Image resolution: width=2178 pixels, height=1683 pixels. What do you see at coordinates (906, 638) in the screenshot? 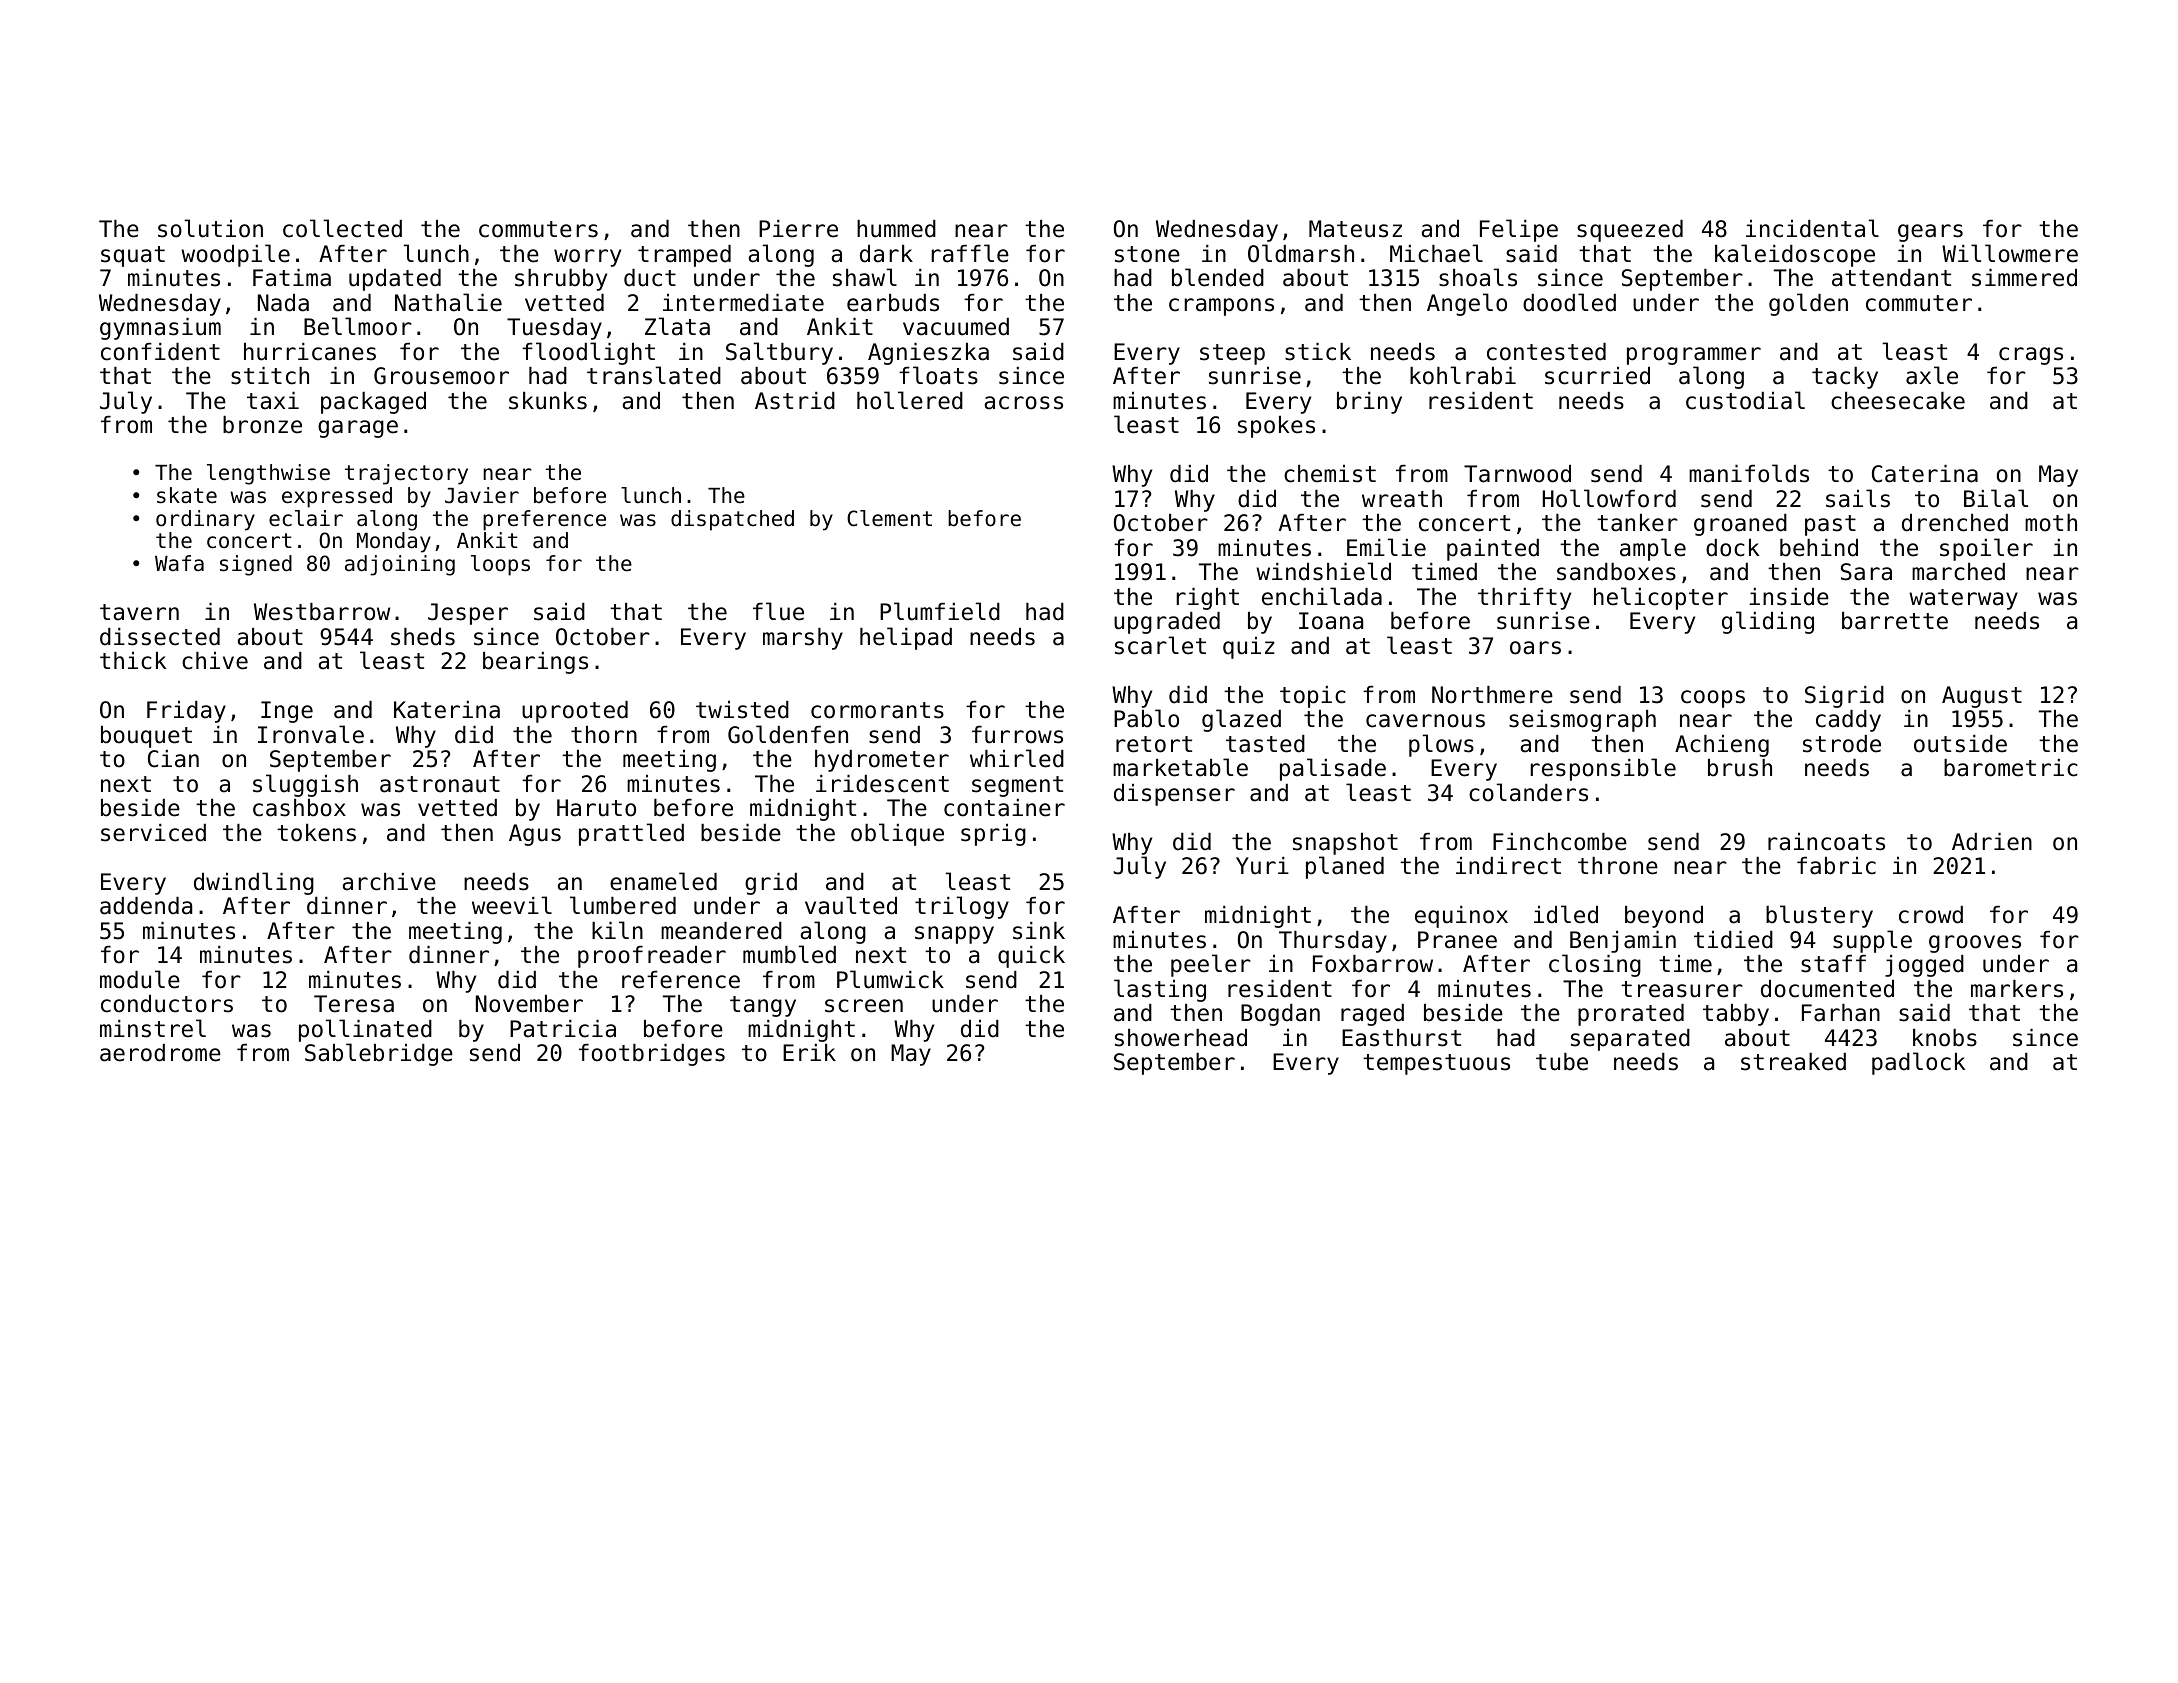
I see `helipad` at bounding box center [906, 638].
